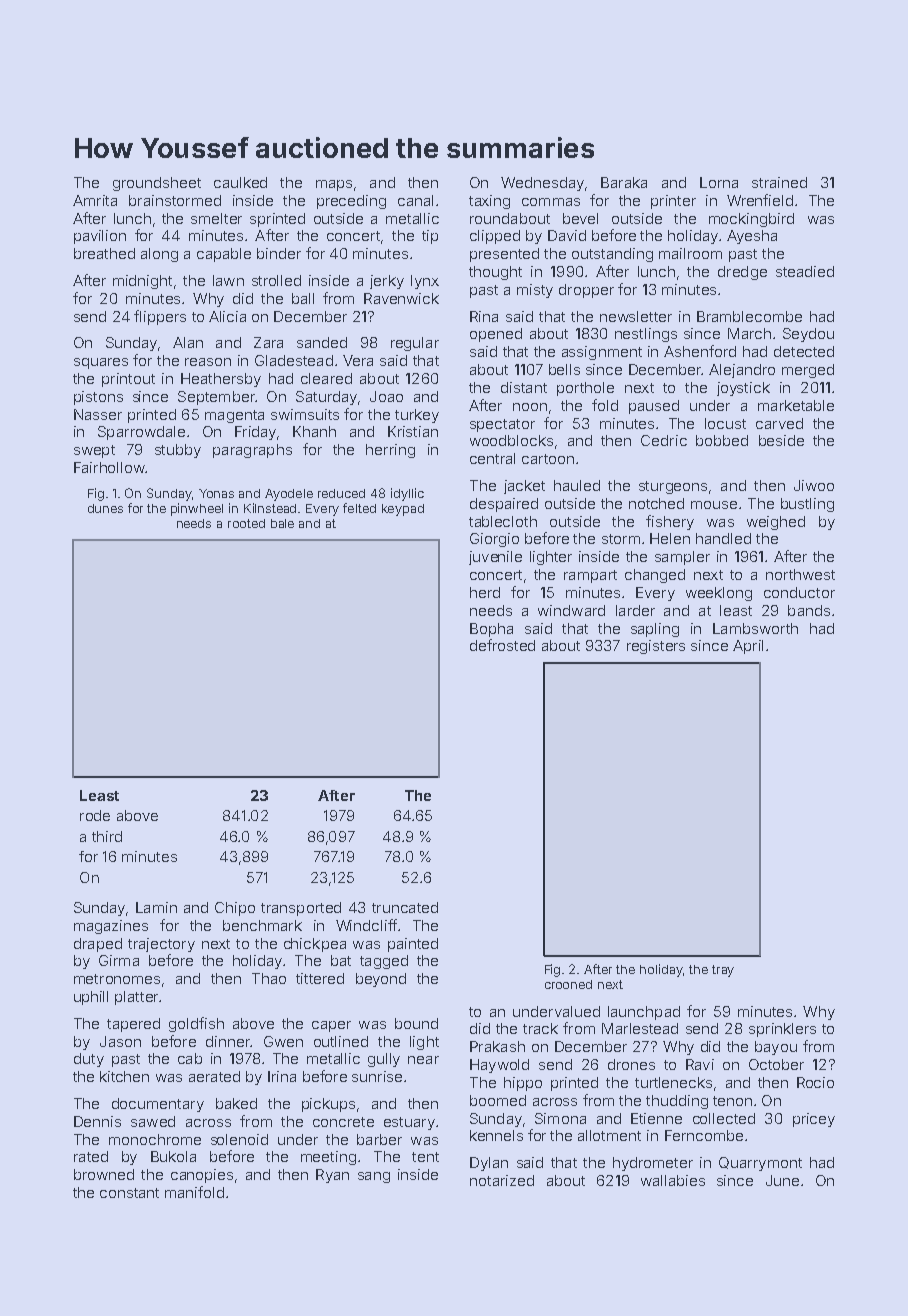 The width and height of the image is (908, 1316). What do you see at coordinates (782, 1180) in the image?
I see `June` at bounding box center [782, 1180].
